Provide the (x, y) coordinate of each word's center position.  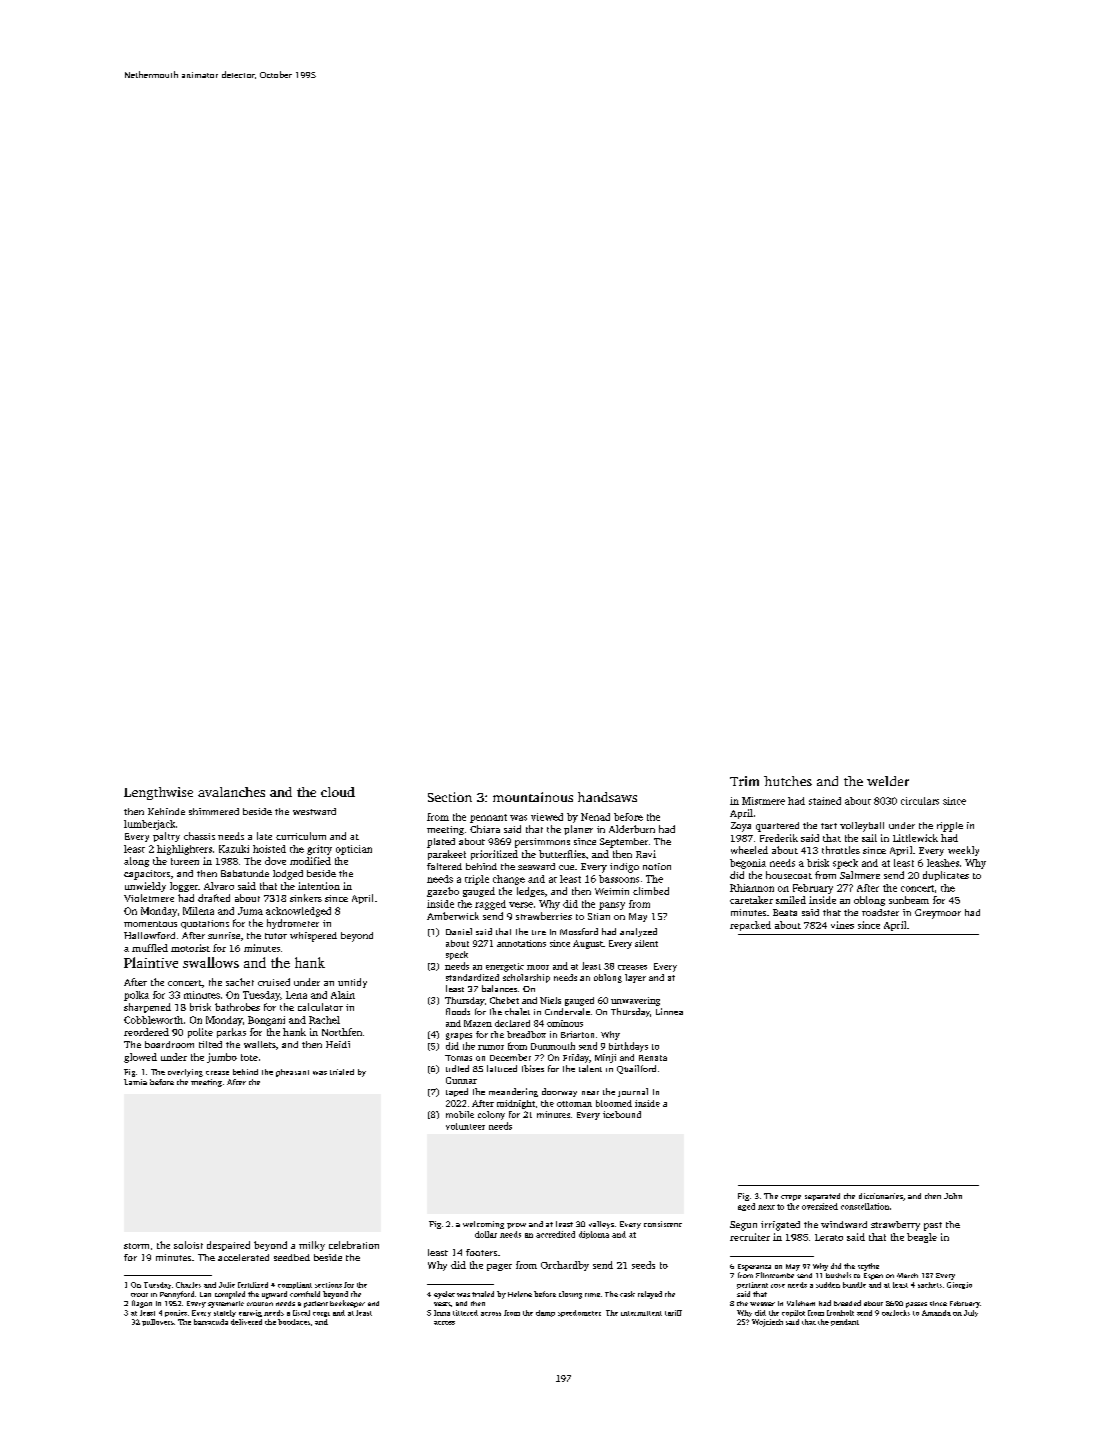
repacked (750, 926)
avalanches (231, 792)
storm (136, 1246)
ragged (490, 905)
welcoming (483, 1225)
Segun (743, 1226)
